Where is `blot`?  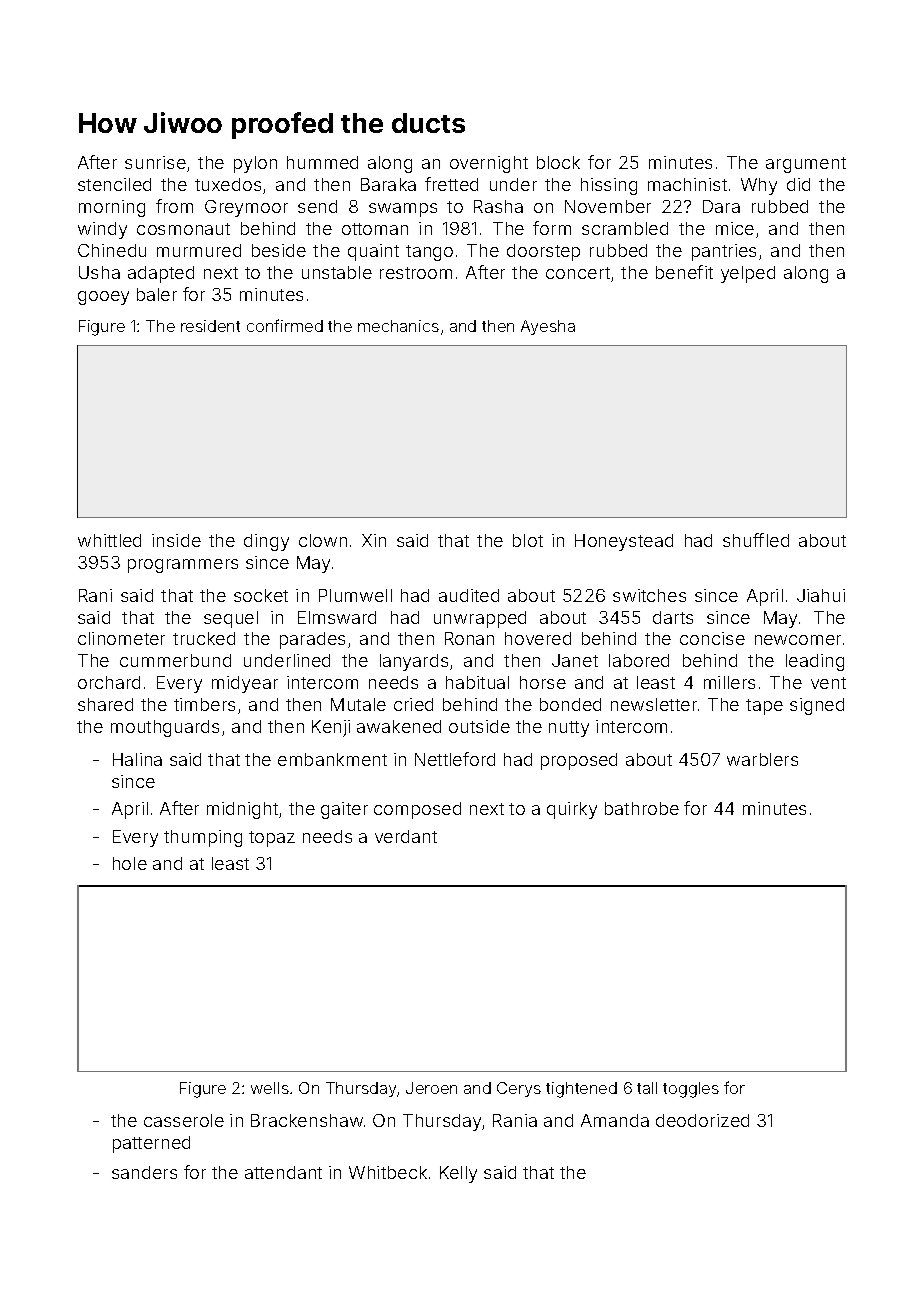
blot is located at coordinates (528, 540).
